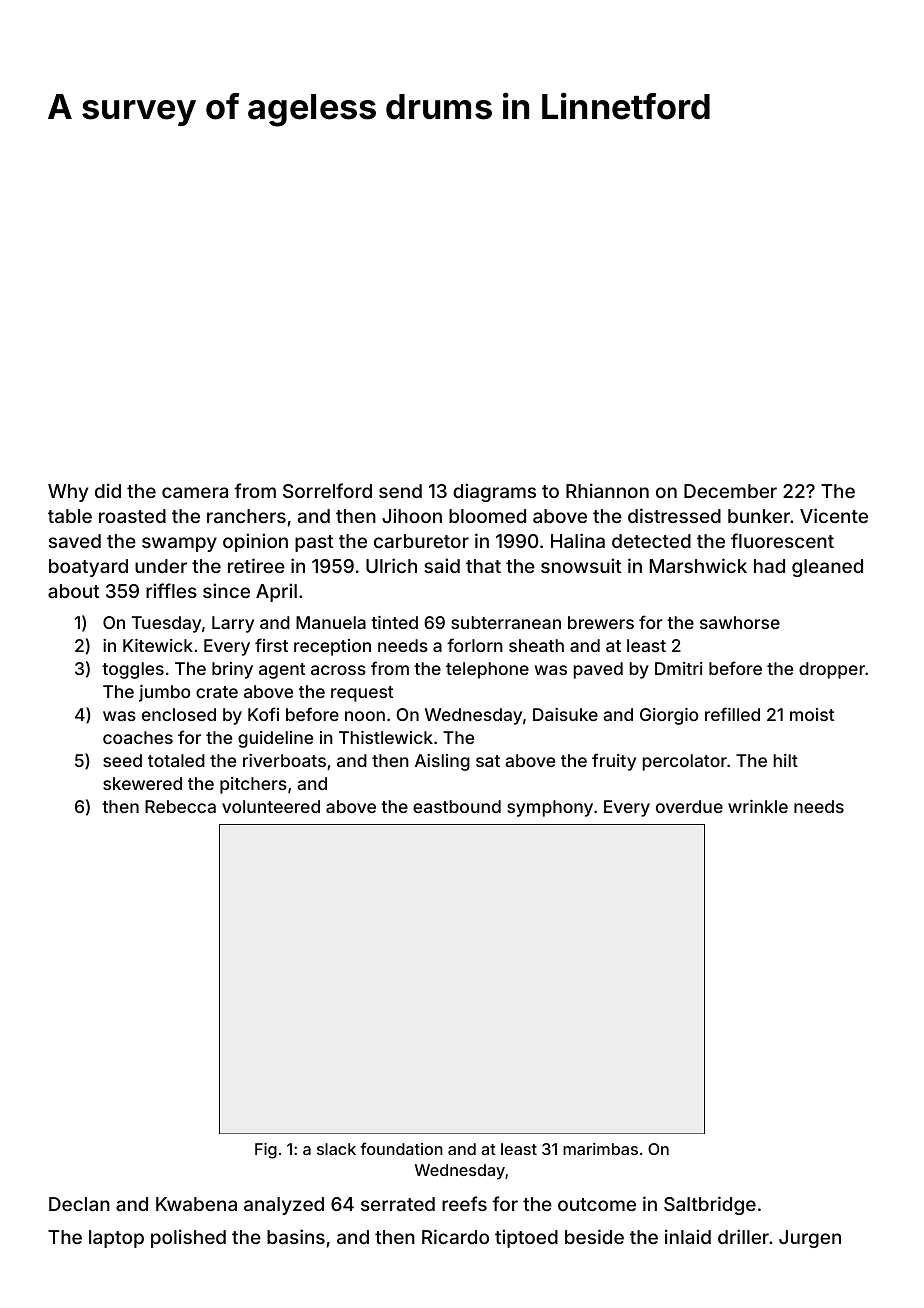 The width and height of the screenshot is (924, 1308). I want to click on send, so click(400, 491).
